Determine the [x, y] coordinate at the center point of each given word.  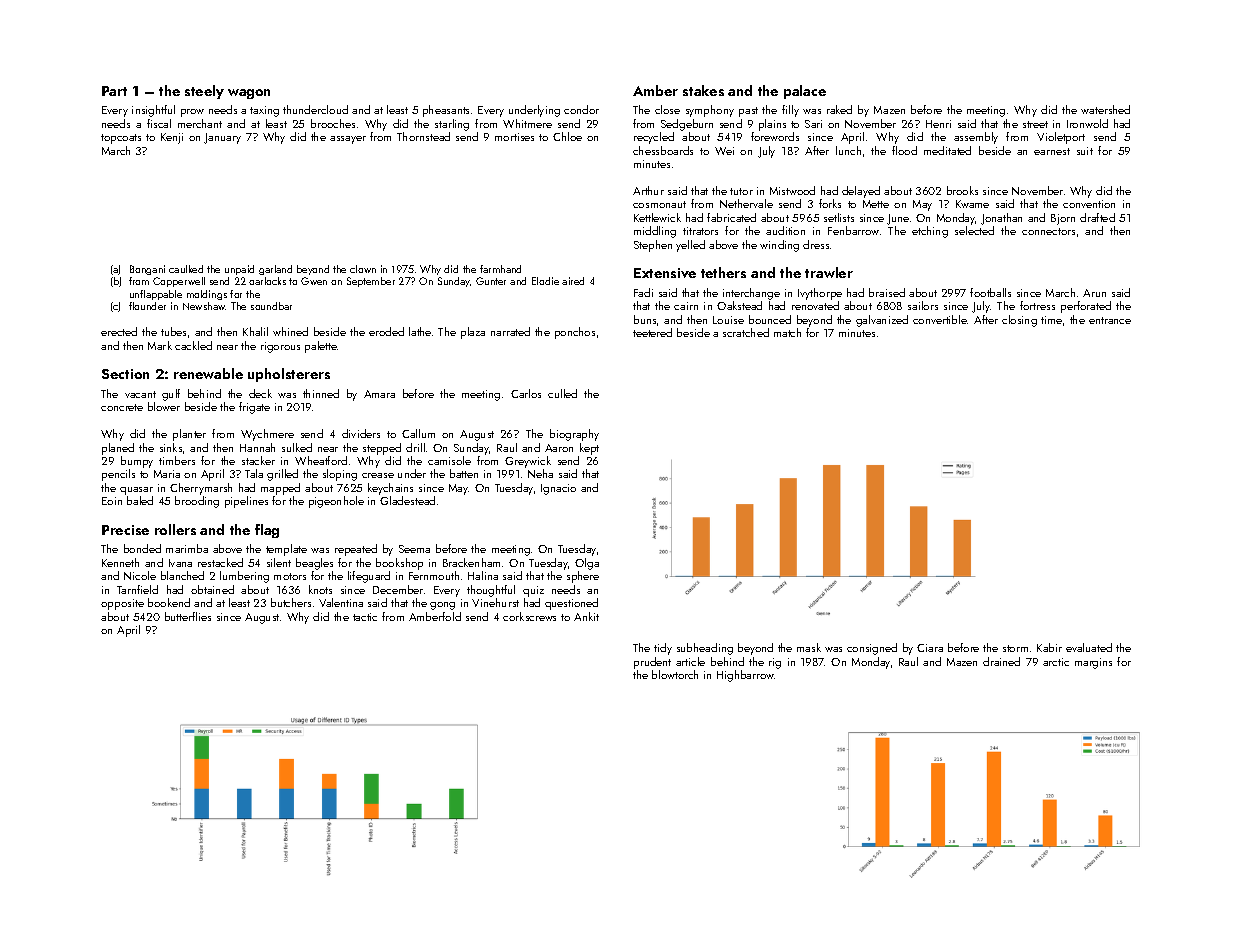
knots [320, 589]
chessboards [663, 150]
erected [119, 331]
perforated [1086, 307]
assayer [348, 140]
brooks [962, 190]
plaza [473, 333]
